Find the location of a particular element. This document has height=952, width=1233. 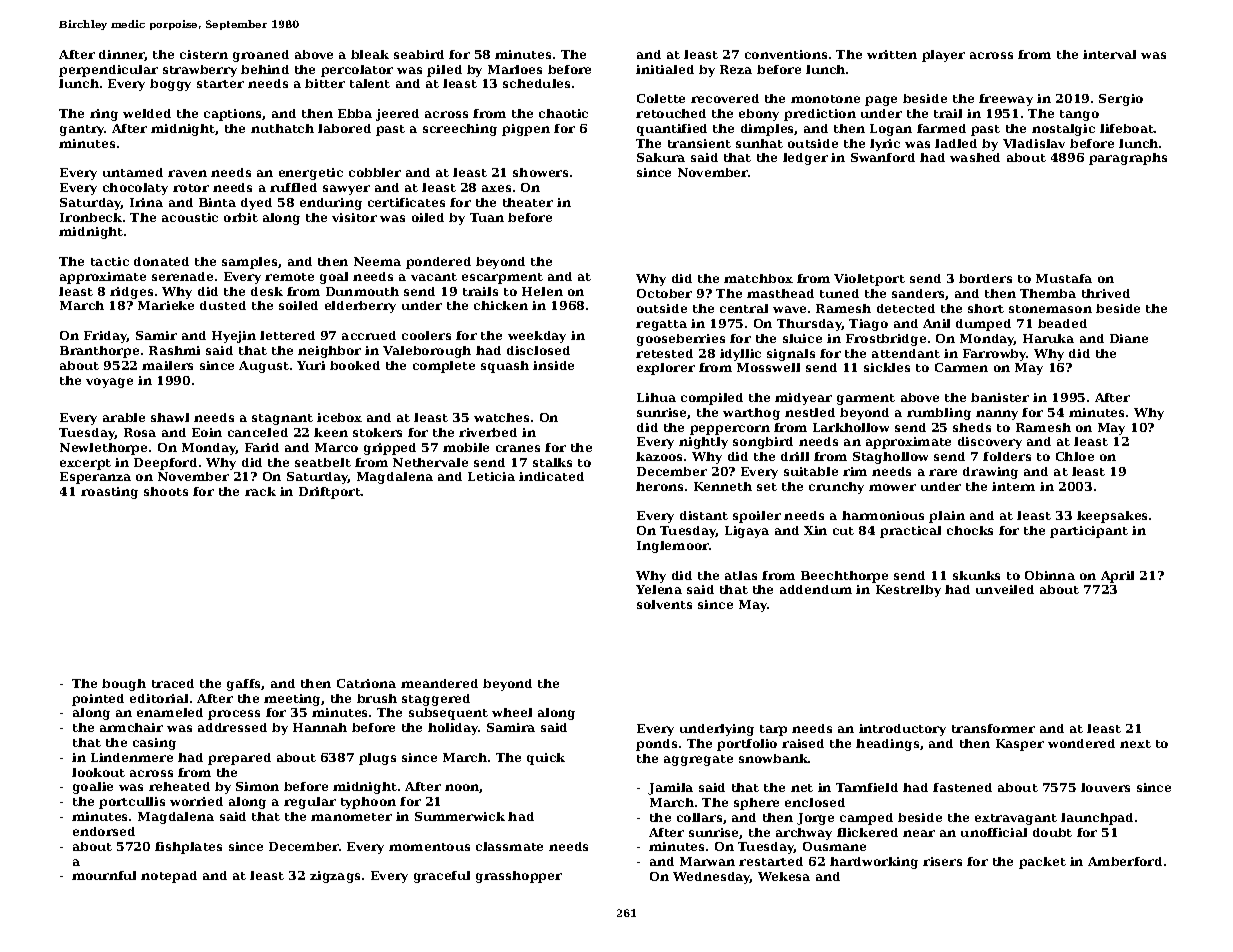

wheel is located at coordinates (512, 712).
